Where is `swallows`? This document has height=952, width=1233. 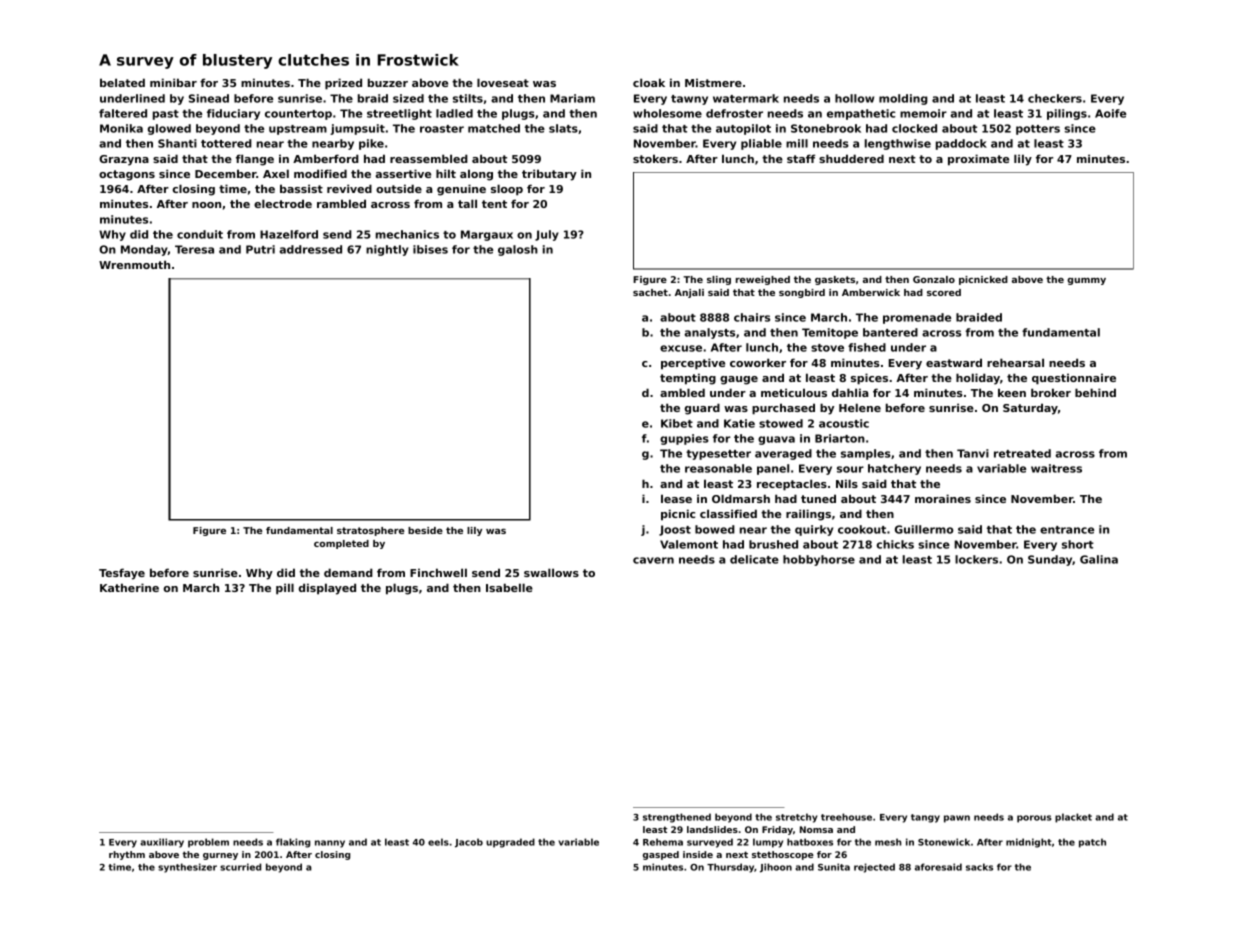 swallows is located at coordinates (551, 572).
